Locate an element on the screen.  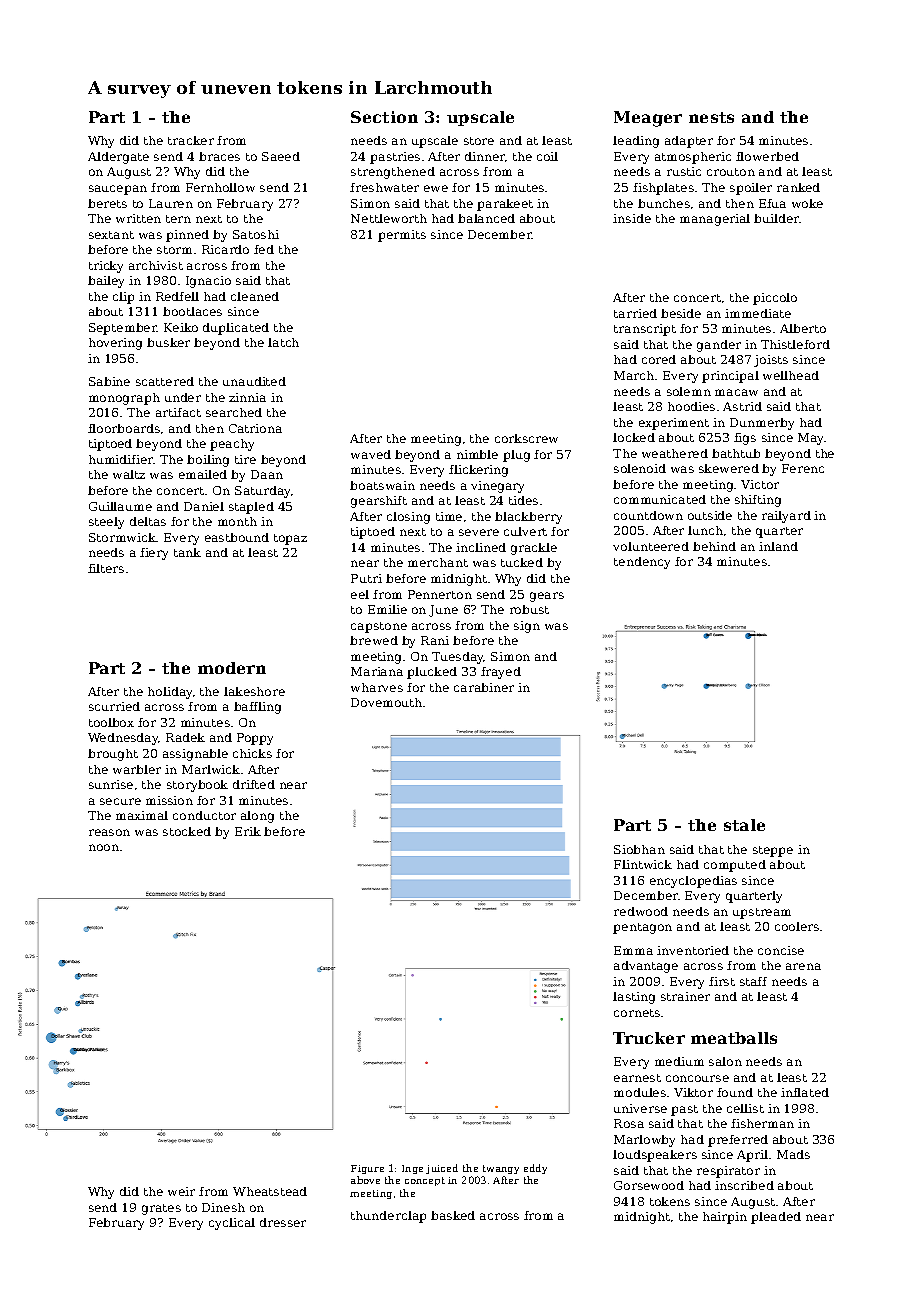
weir is located at coordinates (181, 1191).
